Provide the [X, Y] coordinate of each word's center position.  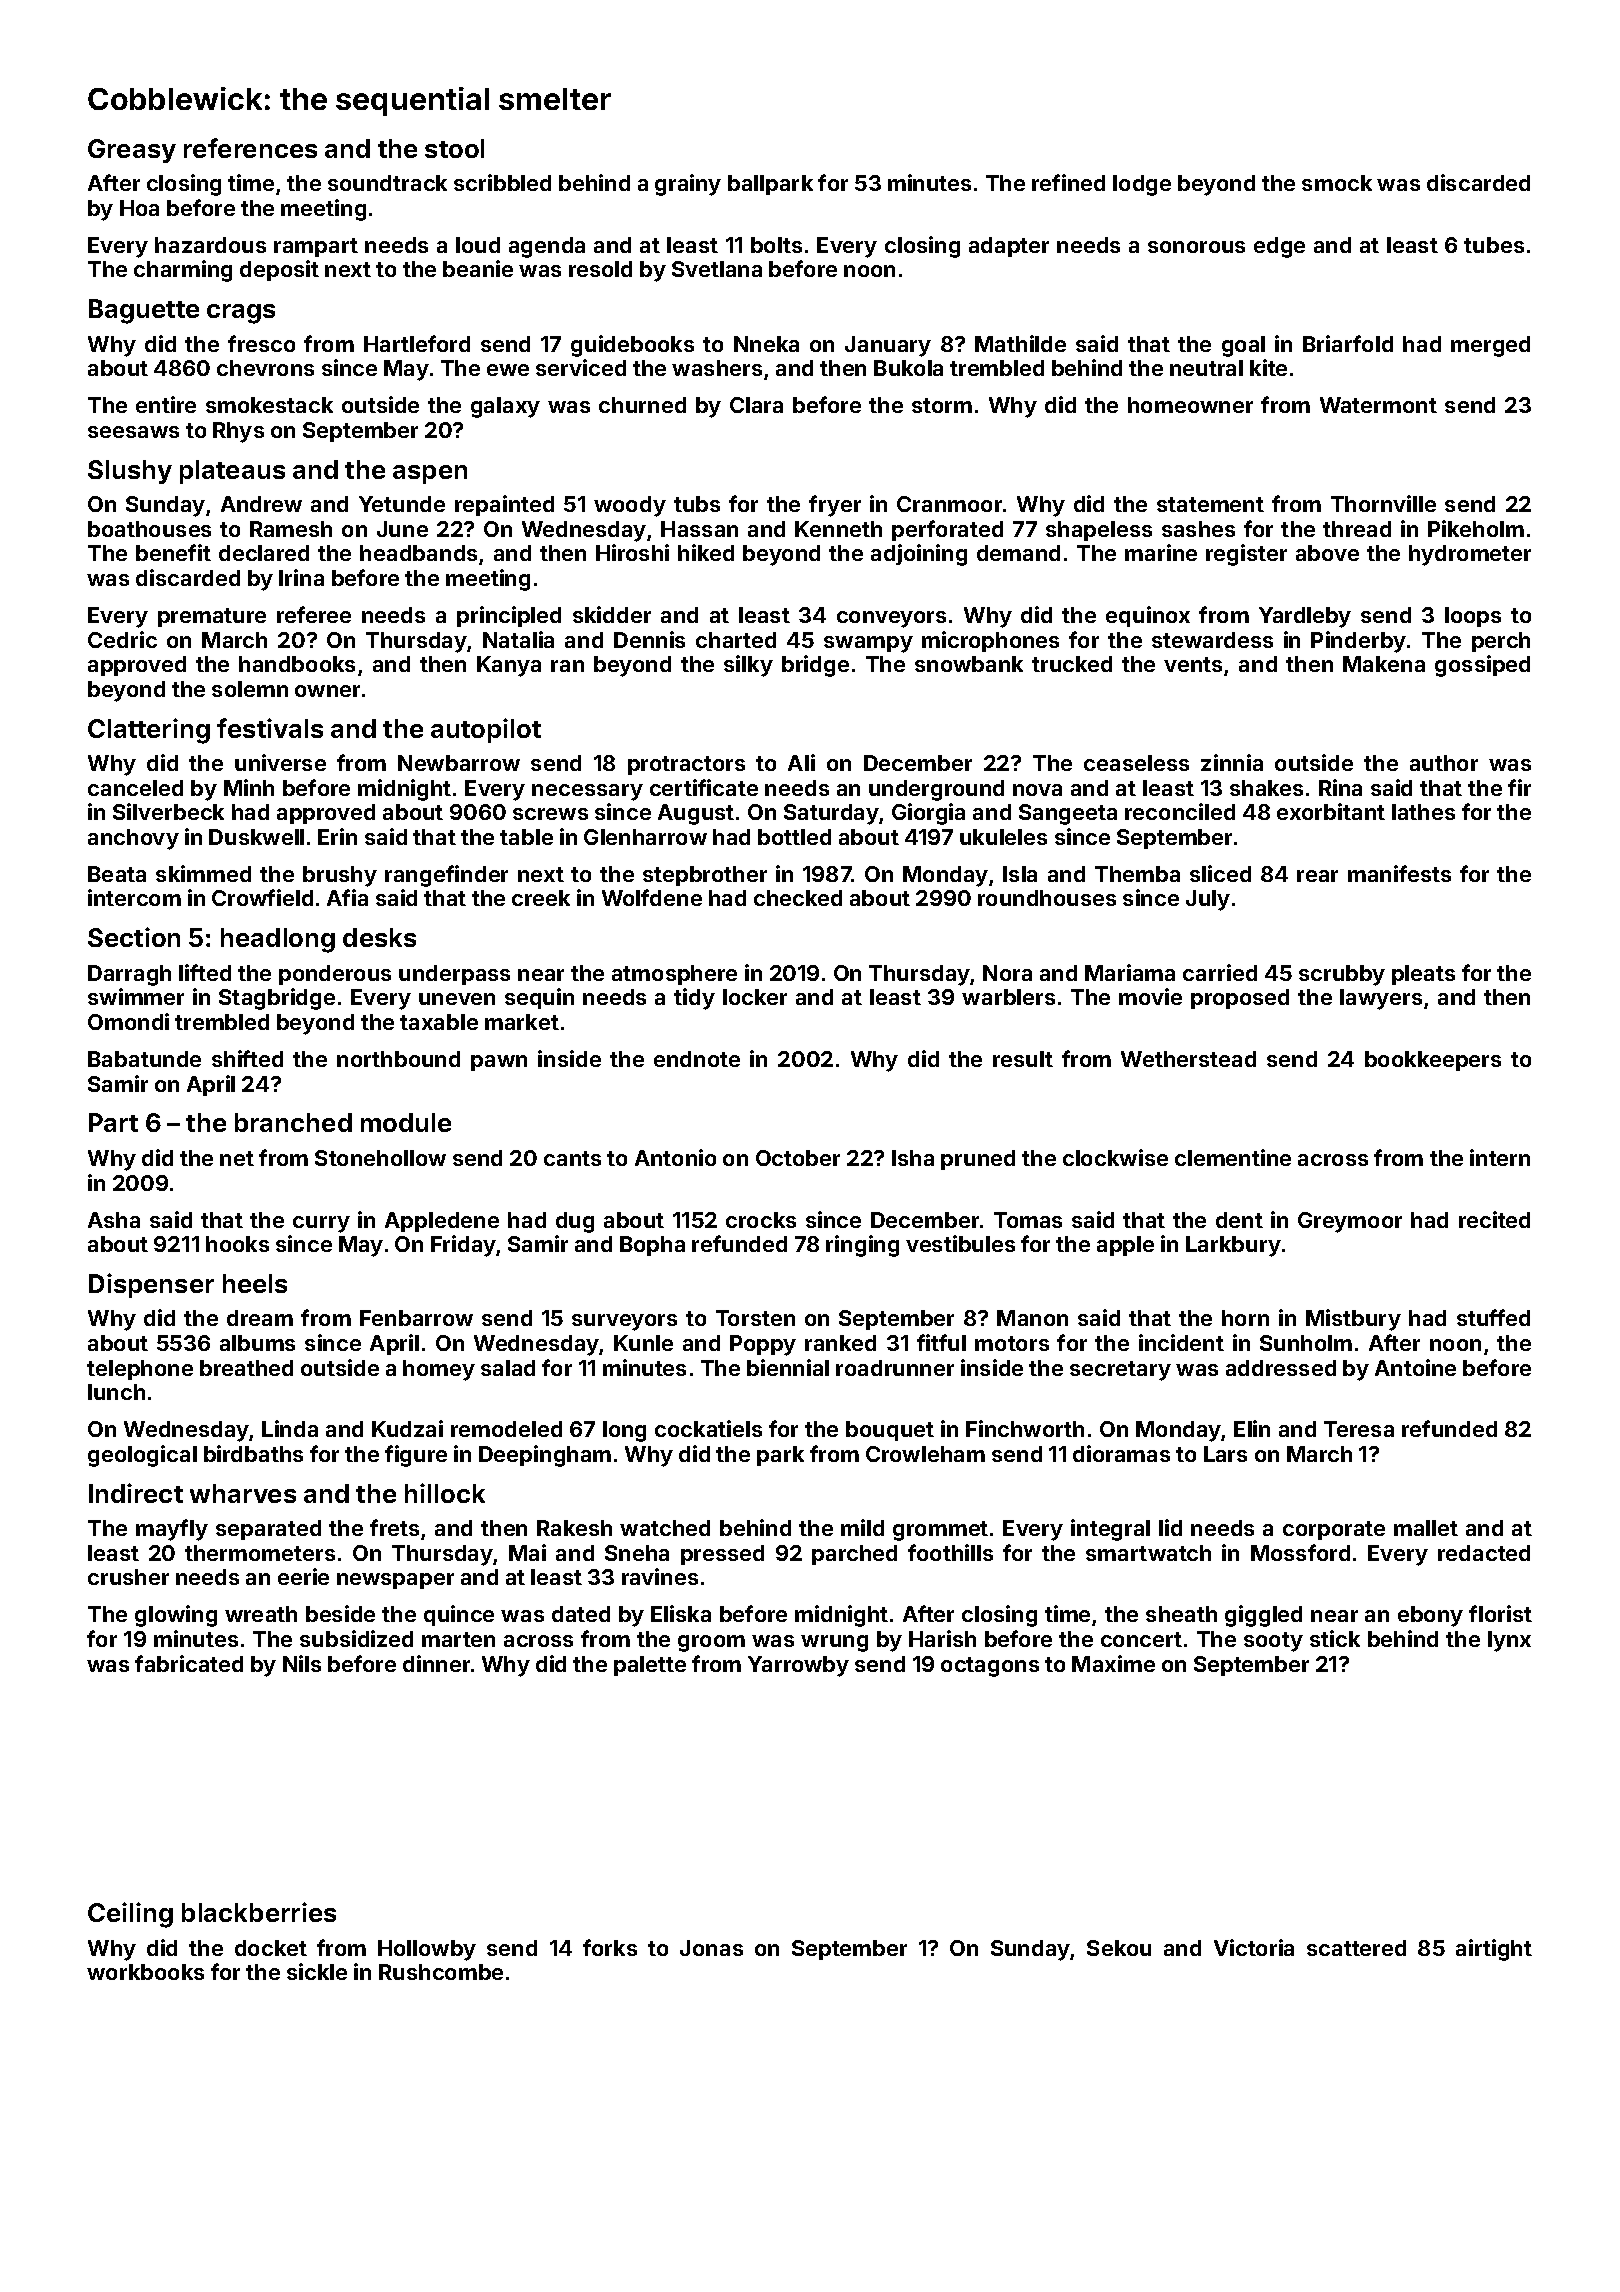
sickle [317, 1971]
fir [1519, 787]
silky [748, 666]
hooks [237, 1244]
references [250, 148]
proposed [1240, 999]
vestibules [960, 1243]
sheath [1181, 1614]
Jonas [711, 1948]
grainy [688, 185]
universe [280, 762]
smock [1337, 183]
